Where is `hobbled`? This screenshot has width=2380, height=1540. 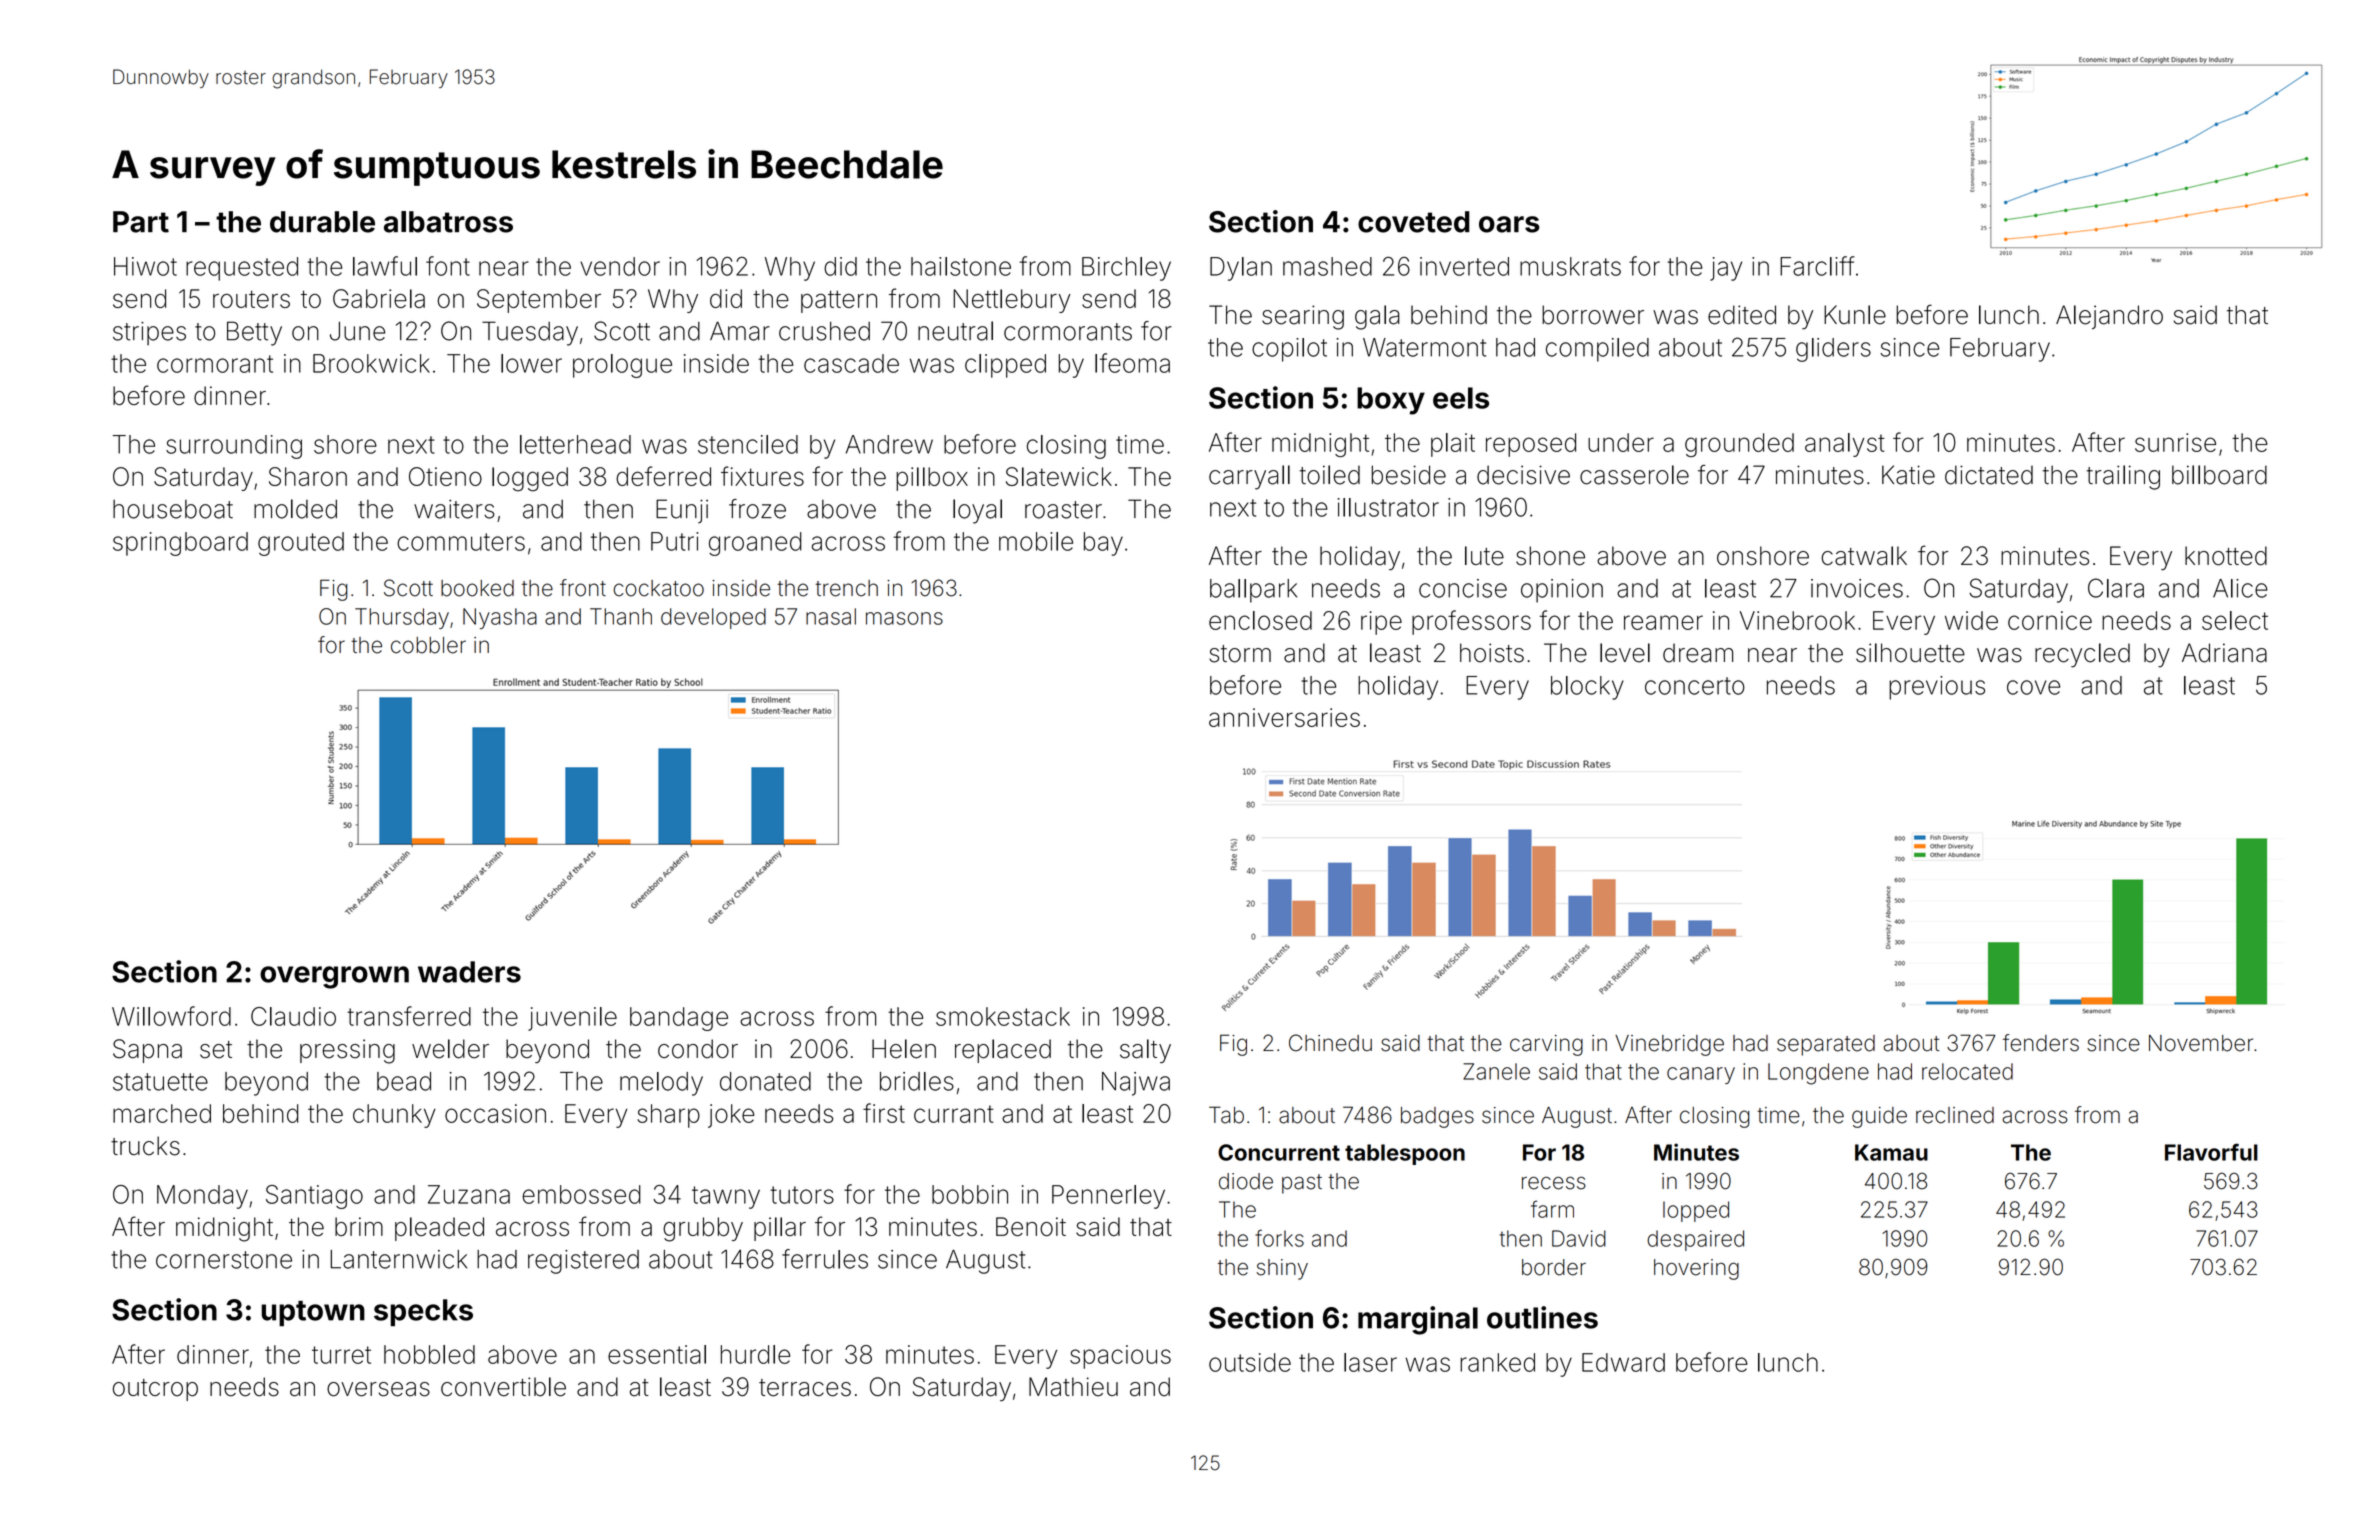 hobbled is located at coordinates (429, 1354).
